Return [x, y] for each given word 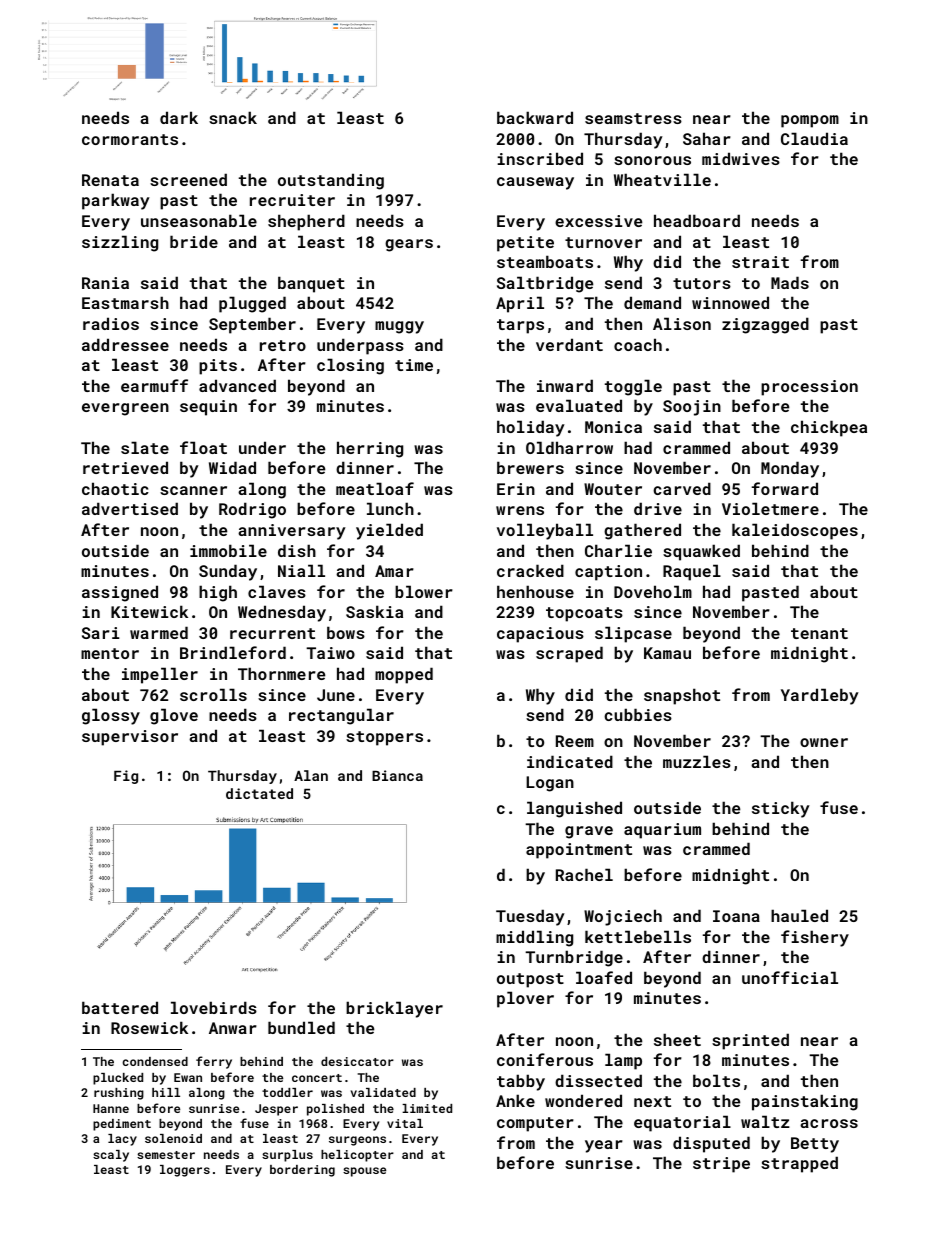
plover [525, 999]
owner [824, 742]
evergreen [125, 409]
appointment [579, 851]
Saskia [374, 611]
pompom [810, 121]
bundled [301, 1027]
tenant [819, 633]
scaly [111, 1156]
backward [535, 117]
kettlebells [638, 936]
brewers [530, 467]
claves [277, 591]
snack [233, 117]
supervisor [130, 738]
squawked [701, 552]
